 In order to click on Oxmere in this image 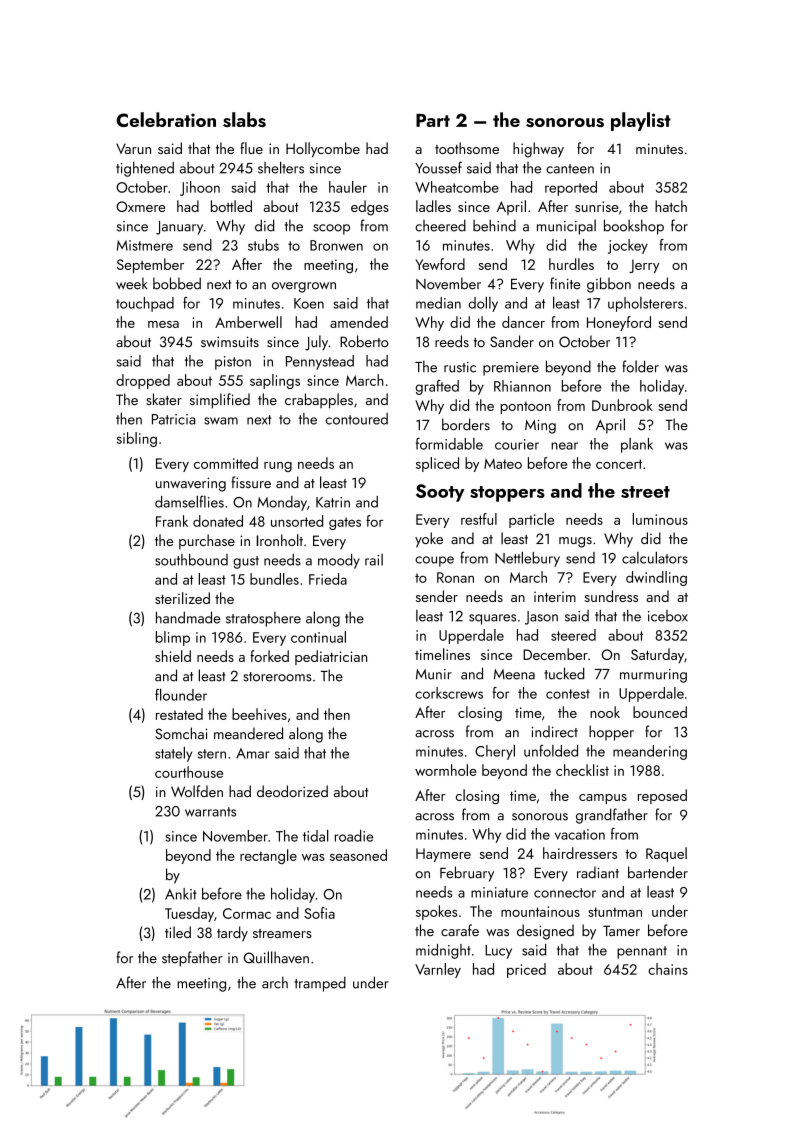, I will do `click(140, 206)`.
